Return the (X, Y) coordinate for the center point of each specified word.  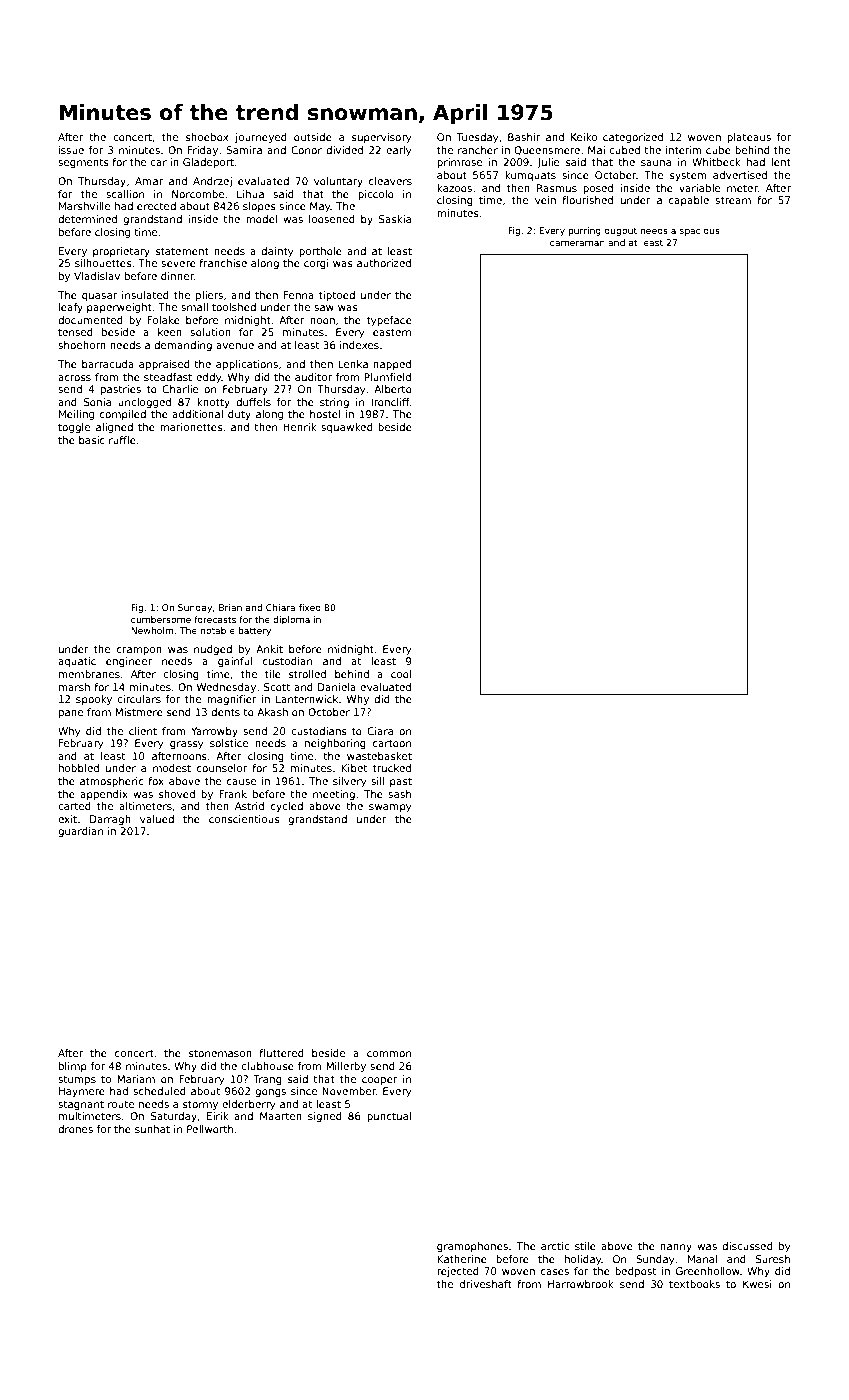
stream (733, 200)
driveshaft (486, 1284)
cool (401, 674)
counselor (222, 768)
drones (75, 1129)
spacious (700, 231)
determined (87, 219)
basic (92, 440)
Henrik (300, 427)
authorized (384, 263)
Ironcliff (390, 402)
